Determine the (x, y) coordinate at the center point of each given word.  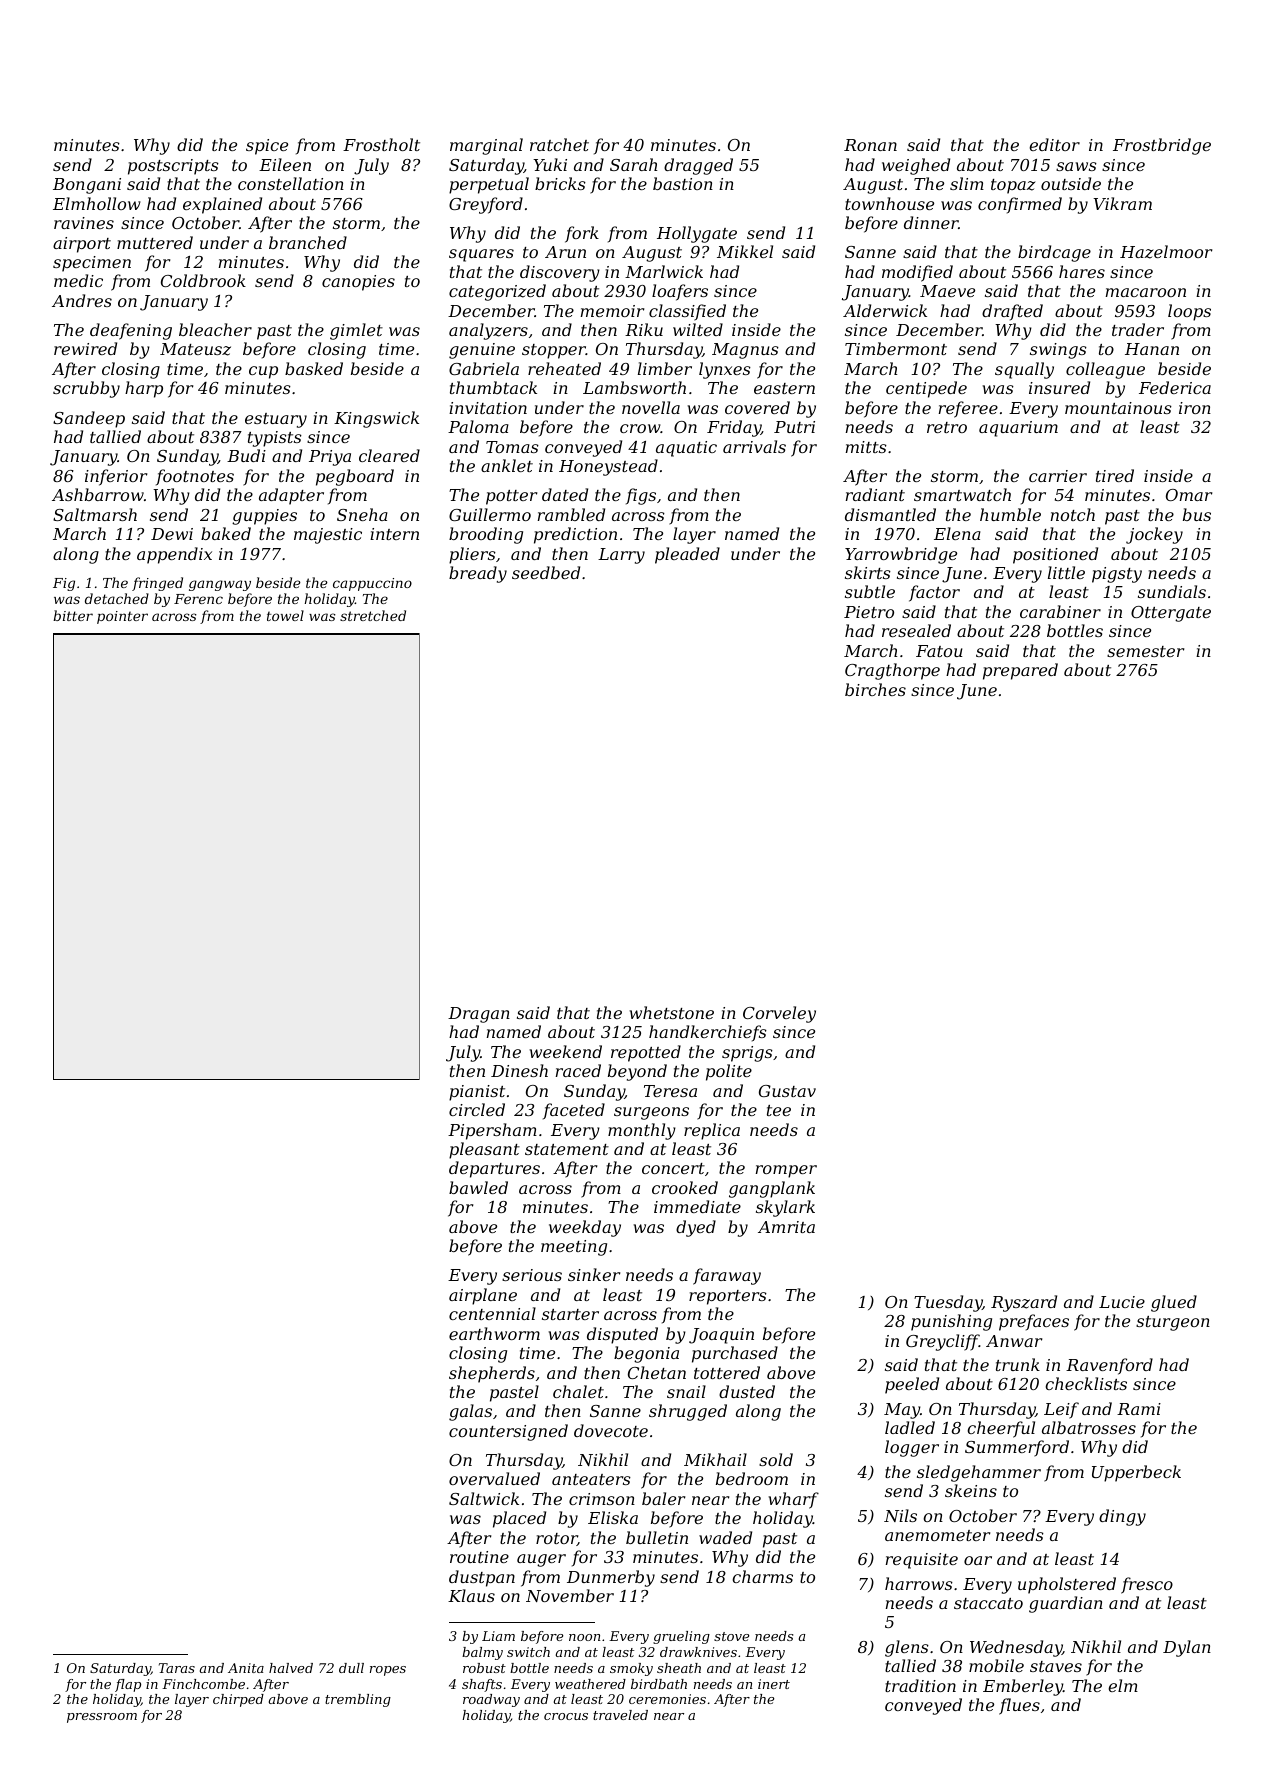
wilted (698, 329)
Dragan (479, 1015)
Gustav (787, 1091)
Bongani (87, 186)
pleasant (484, 1150)
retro (947, 427)
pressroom (102, 1718)
